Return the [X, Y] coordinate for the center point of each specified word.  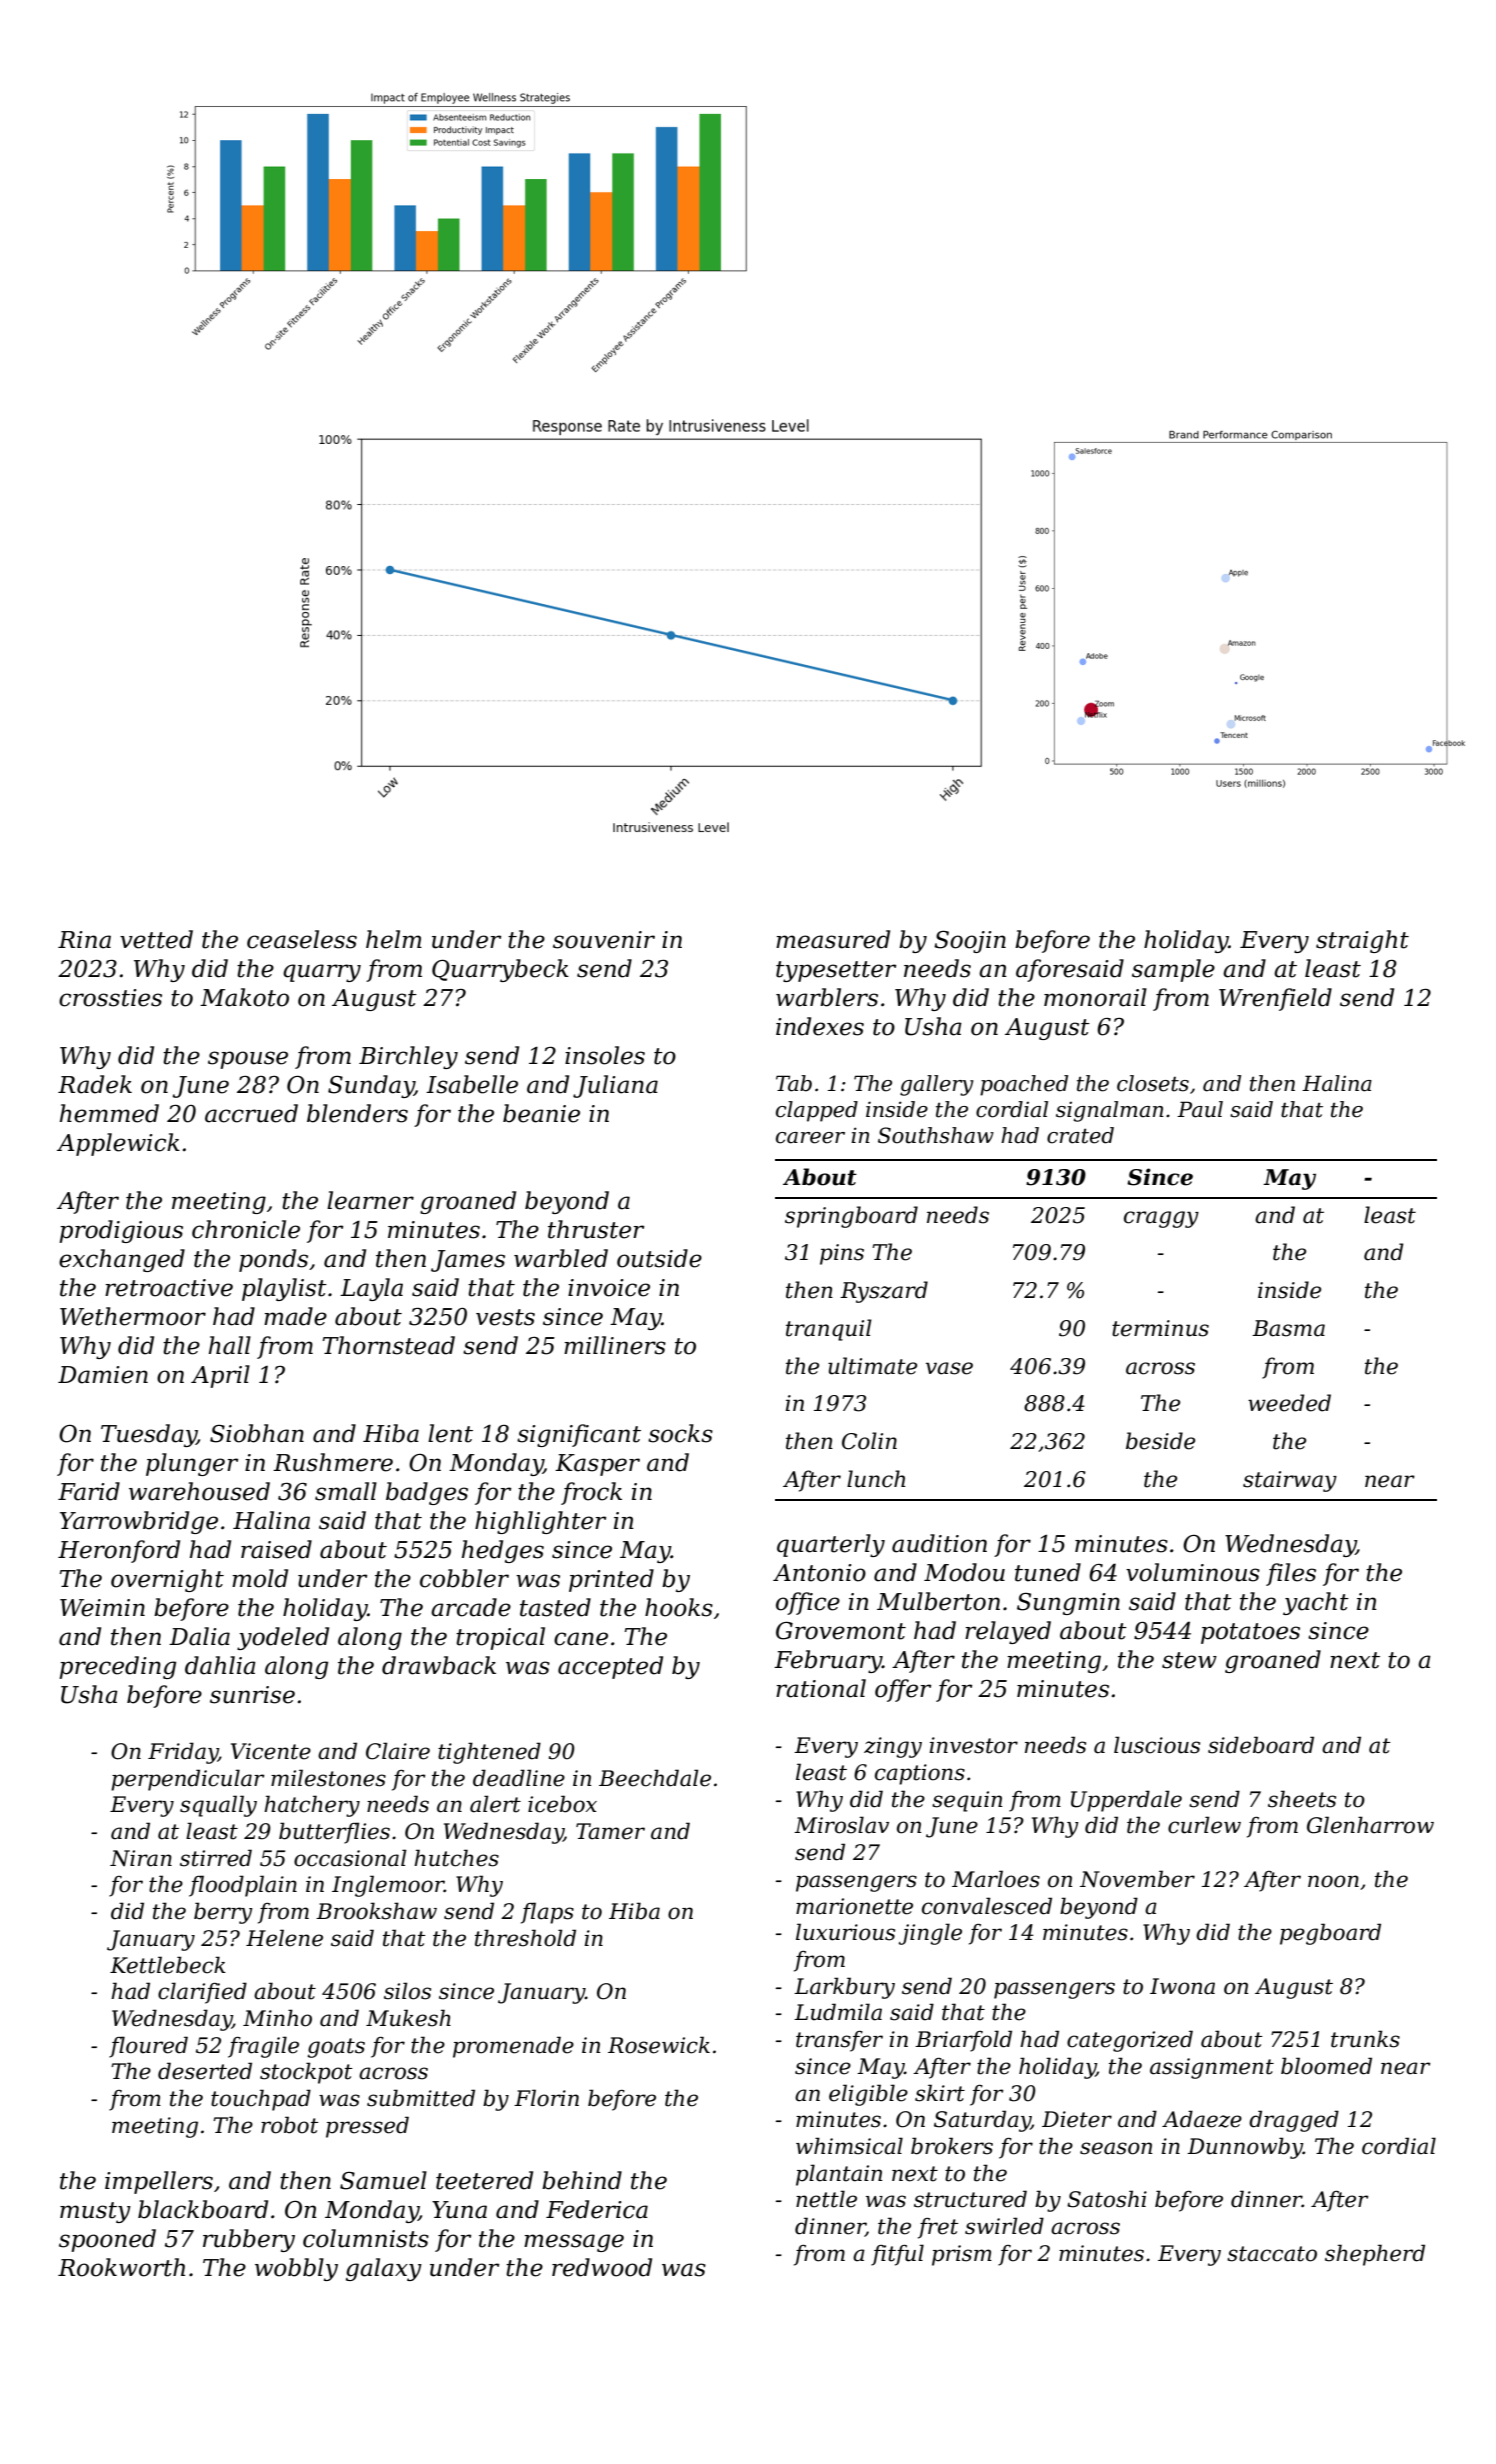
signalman [1110, 1111]
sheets [1302, 1799]
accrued [251, 1113]
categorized [1130, 2041]
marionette [854, 1906]
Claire [398, 1751]
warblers [827, 997]
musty [95, 2212]
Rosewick [659, 2045]
